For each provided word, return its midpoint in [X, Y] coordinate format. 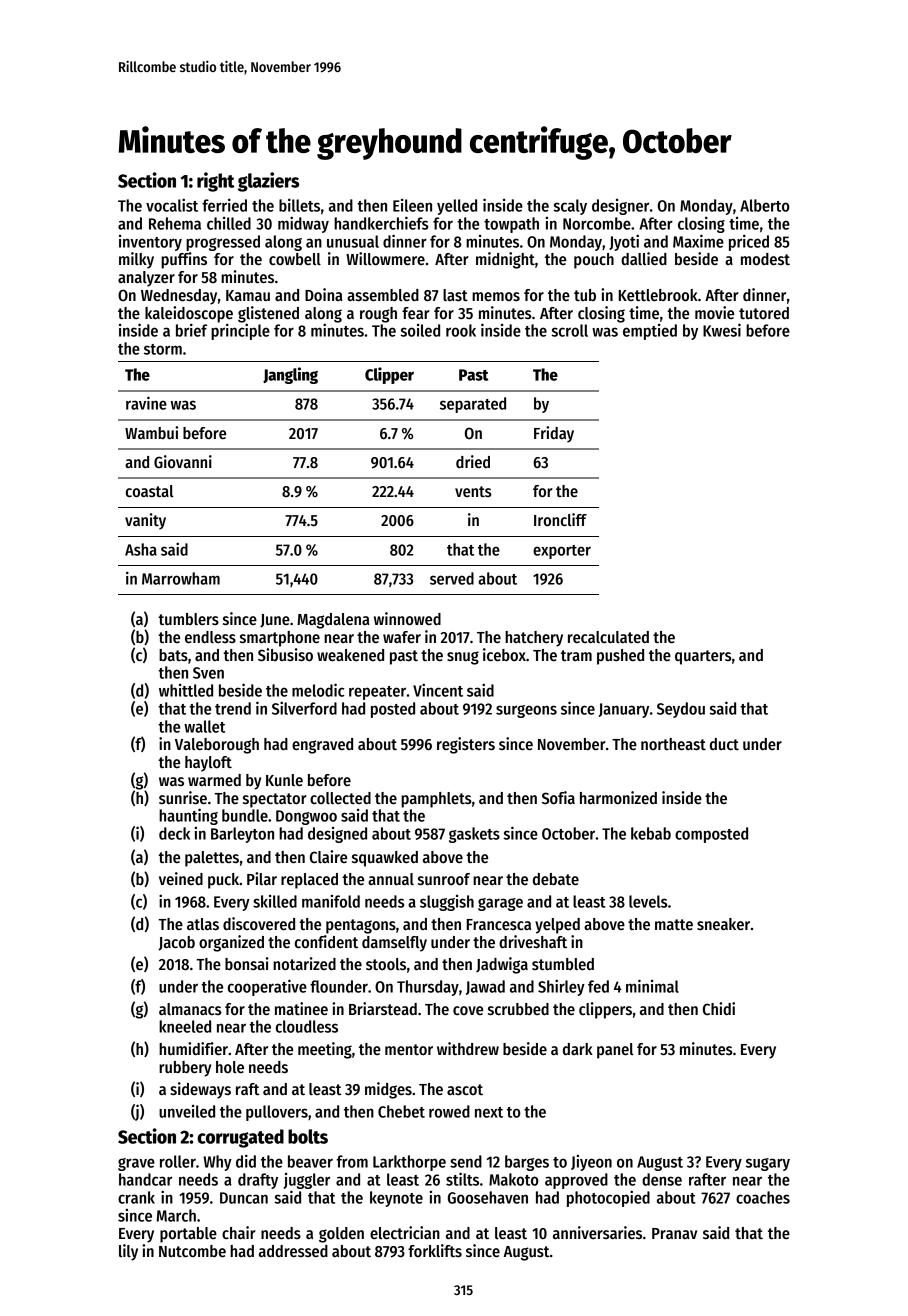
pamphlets [436, 800]
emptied [650, 332]
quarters [703, 657]
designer [620, 207]
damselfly [394, 944]
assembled [383, 295]
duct [724, 744]
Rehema [175, 223]
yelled [457, 207]
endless [210, 637]
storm [163, 349]
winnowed [407, 619]
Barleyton [242, 835]
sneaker [723, 924]
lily [128, 1252]
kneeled [185, 1026]
